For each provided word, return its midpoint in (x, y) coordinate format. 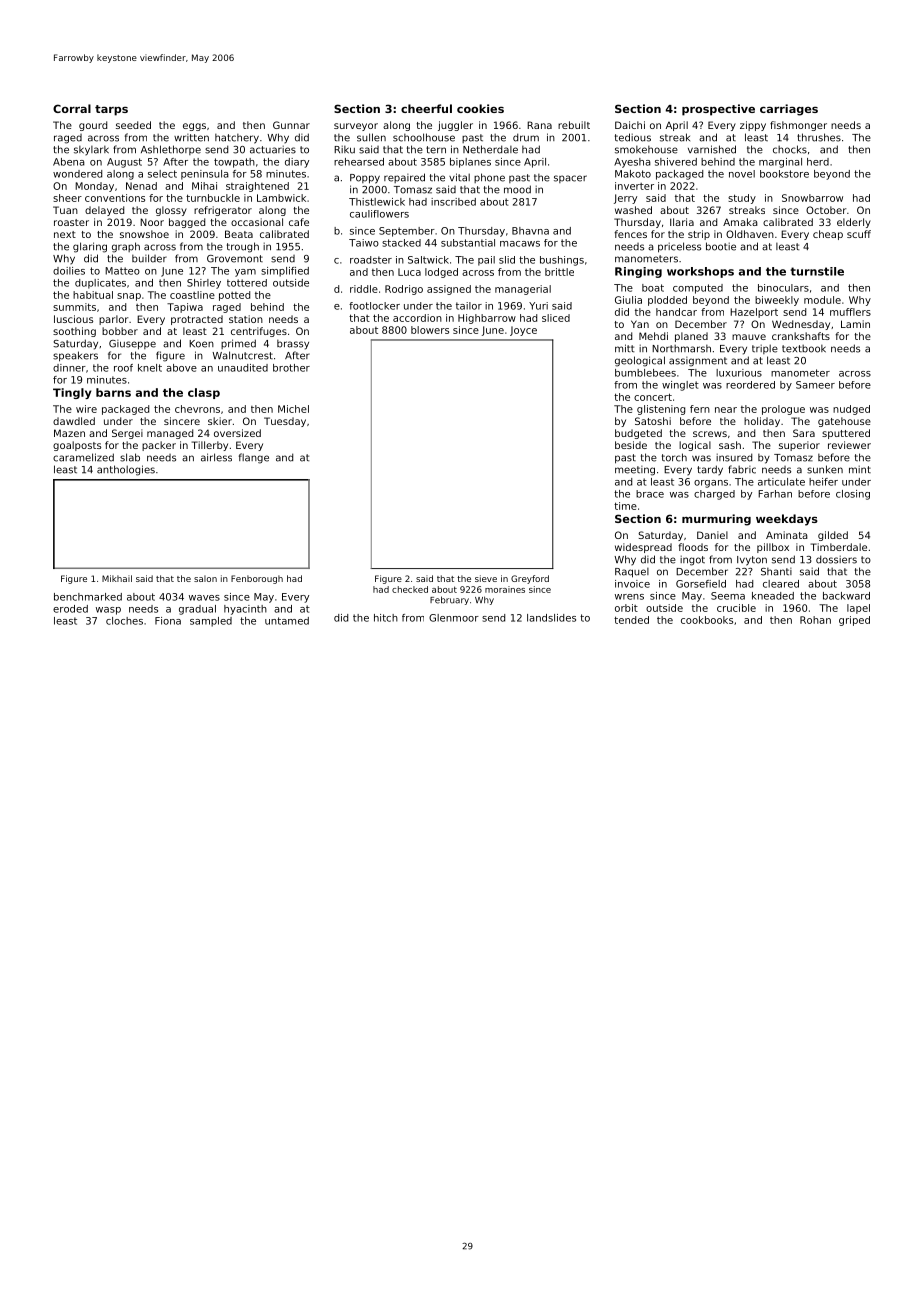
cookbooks (707, 620)
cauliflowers (379, 214)
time (625, 506)
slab (130, 457)
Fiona (168, 621)
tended (631, 620)
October (826, 210)
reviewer (849, 445)
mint (860, 469)
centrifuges (259, 332)
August (124, 163)
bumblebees (645, 373)
